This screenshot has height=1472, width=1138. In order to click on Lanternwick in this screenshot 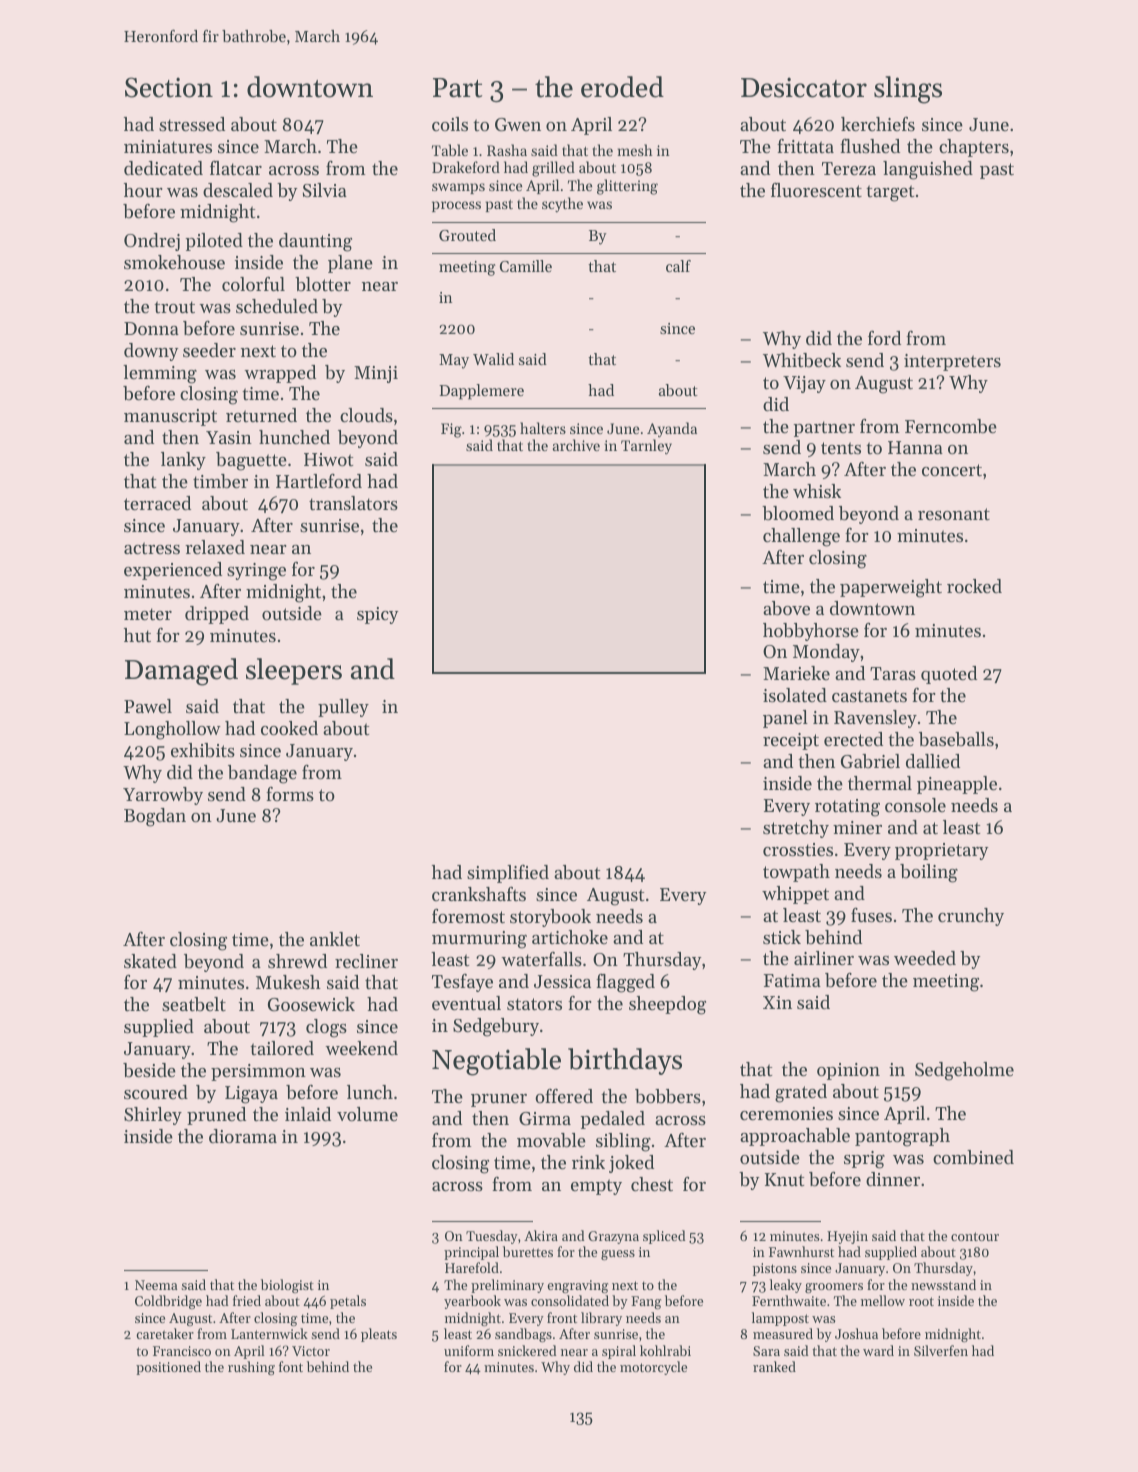, I will do `click(269, 1333)`.
